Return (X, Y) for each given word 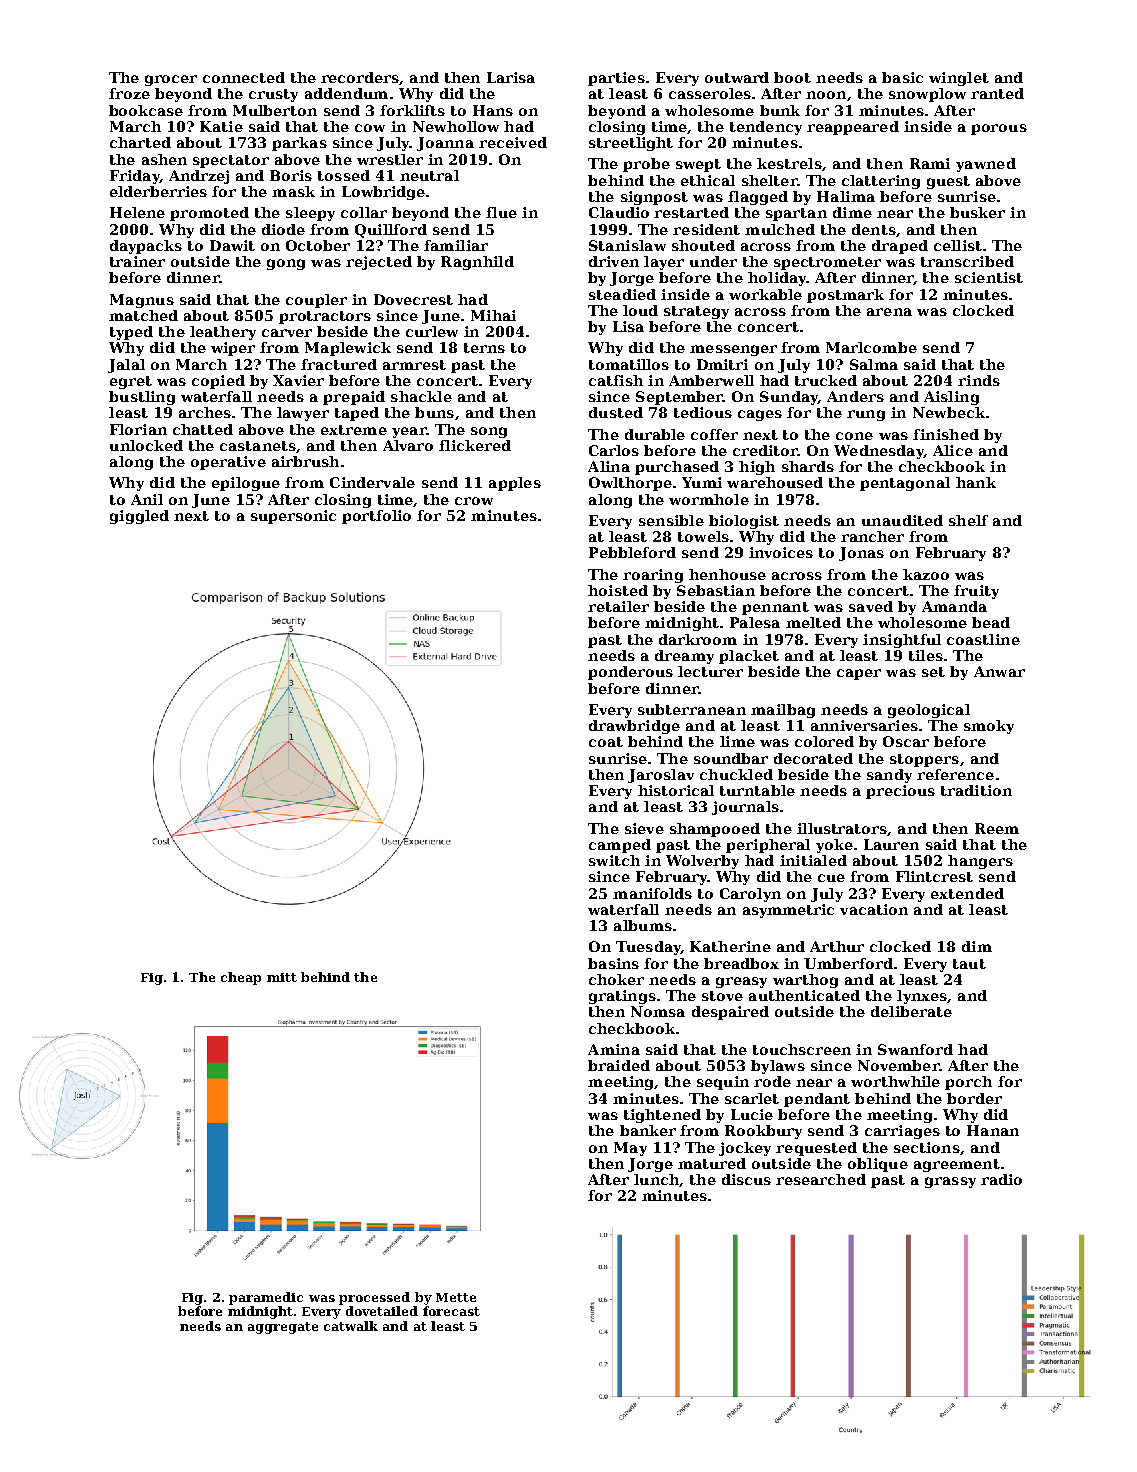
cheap (241, 978)
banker (648, 1130)
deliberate (911, 1011)
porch (968, 1083)
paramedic (266, 1298)
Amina (614, 1049)
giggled (139, 517)
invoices (781, 552)
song (489, 432)
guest (948, 182)
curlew (432, 331)
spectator (231, 161)
